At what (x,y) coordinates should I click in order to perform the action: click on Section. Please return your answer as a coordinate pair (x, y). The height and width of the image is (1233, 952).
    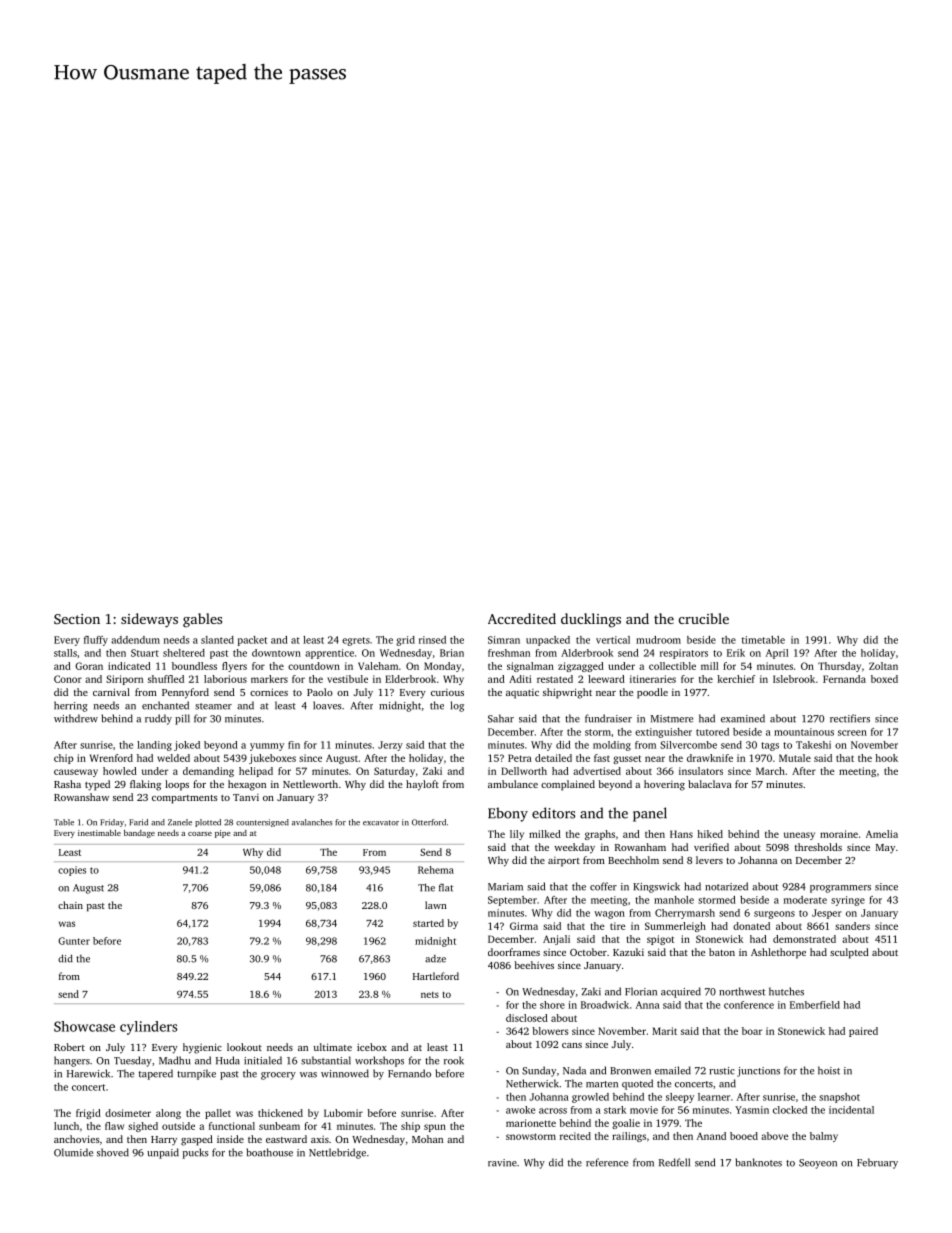
    Looking at the image, I should click on (77, 619).
